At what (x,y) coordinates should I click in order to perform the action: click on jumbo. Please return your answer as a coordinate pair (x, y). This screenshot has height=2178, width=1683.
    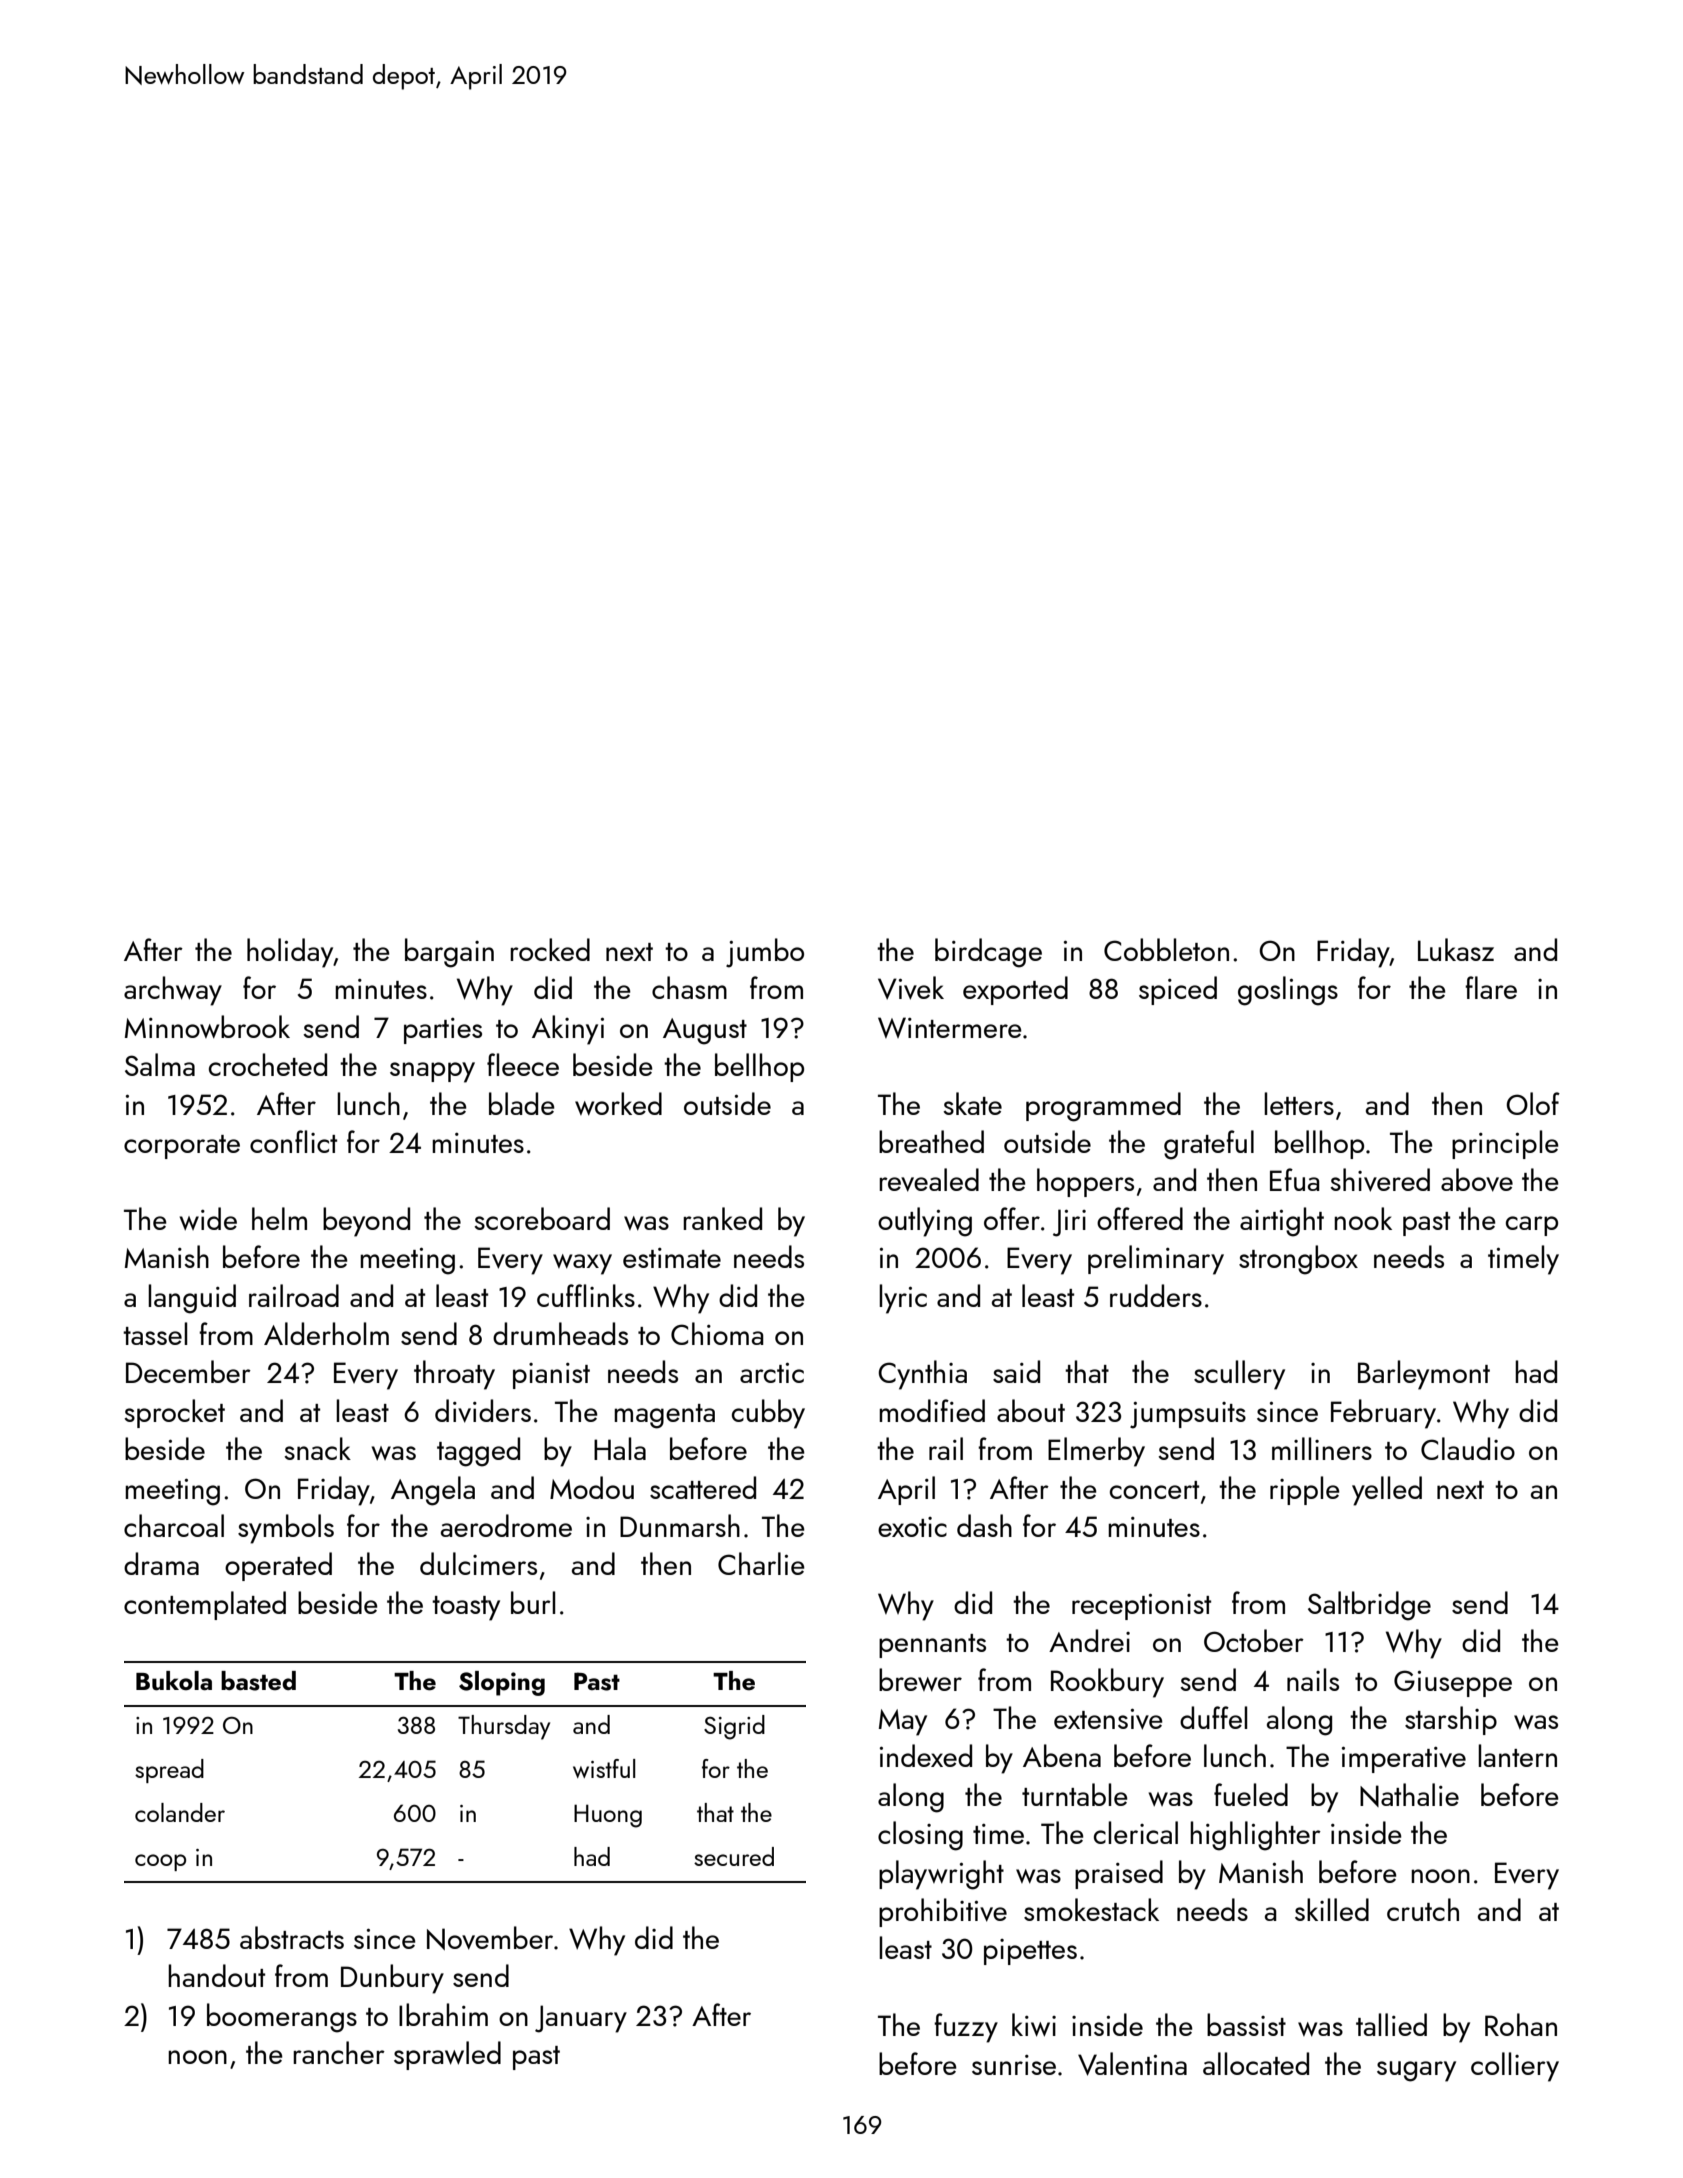
    Looking at the image, I should click on (765, 953).
